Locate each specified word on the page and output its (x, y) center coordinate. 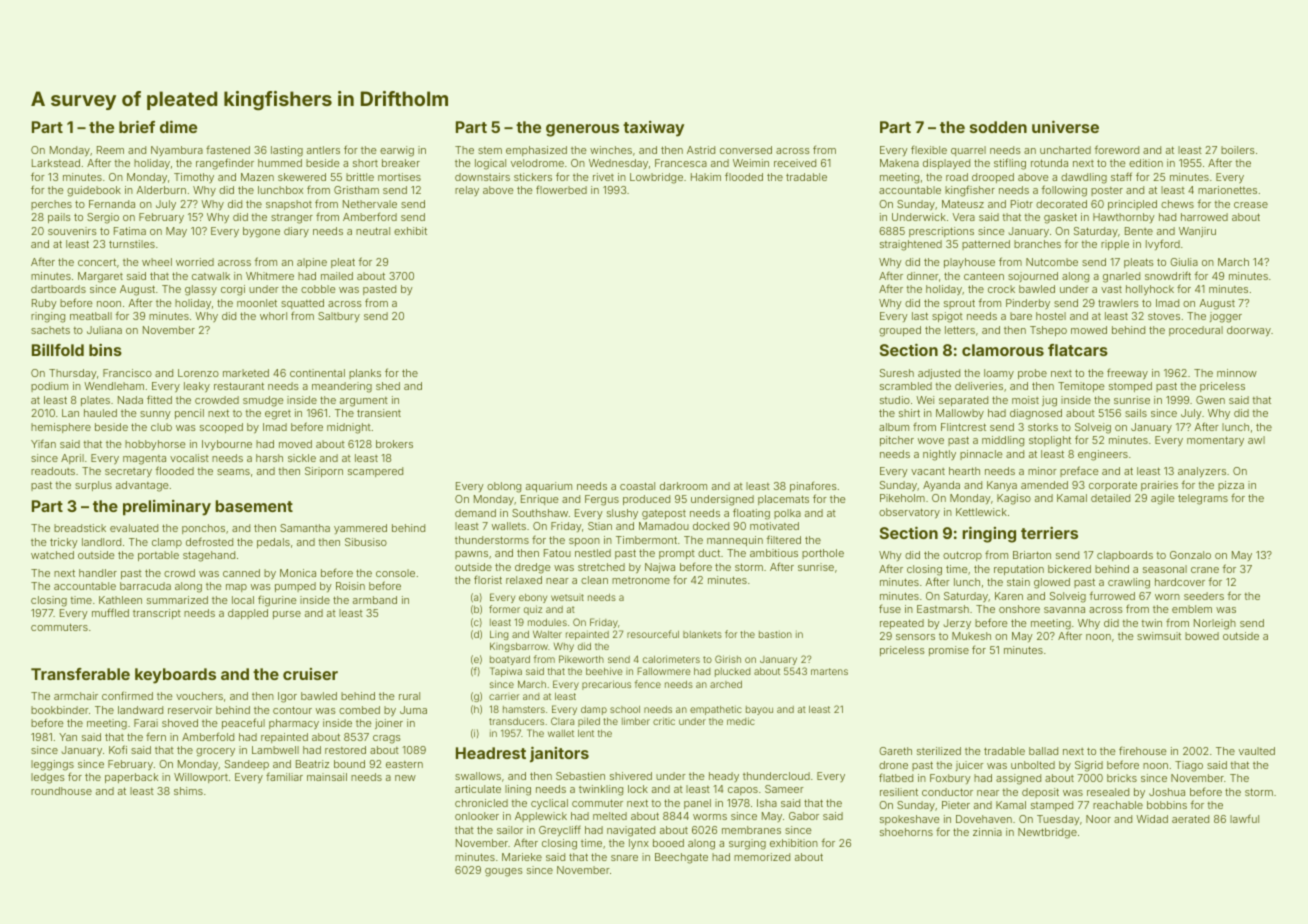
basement (254, 506)
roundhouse (61, 791)
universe (1065, 126)
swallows (478, 776)
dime (178, 126)
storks (1043, 427)
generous (582, 130)
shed (388, 386)
